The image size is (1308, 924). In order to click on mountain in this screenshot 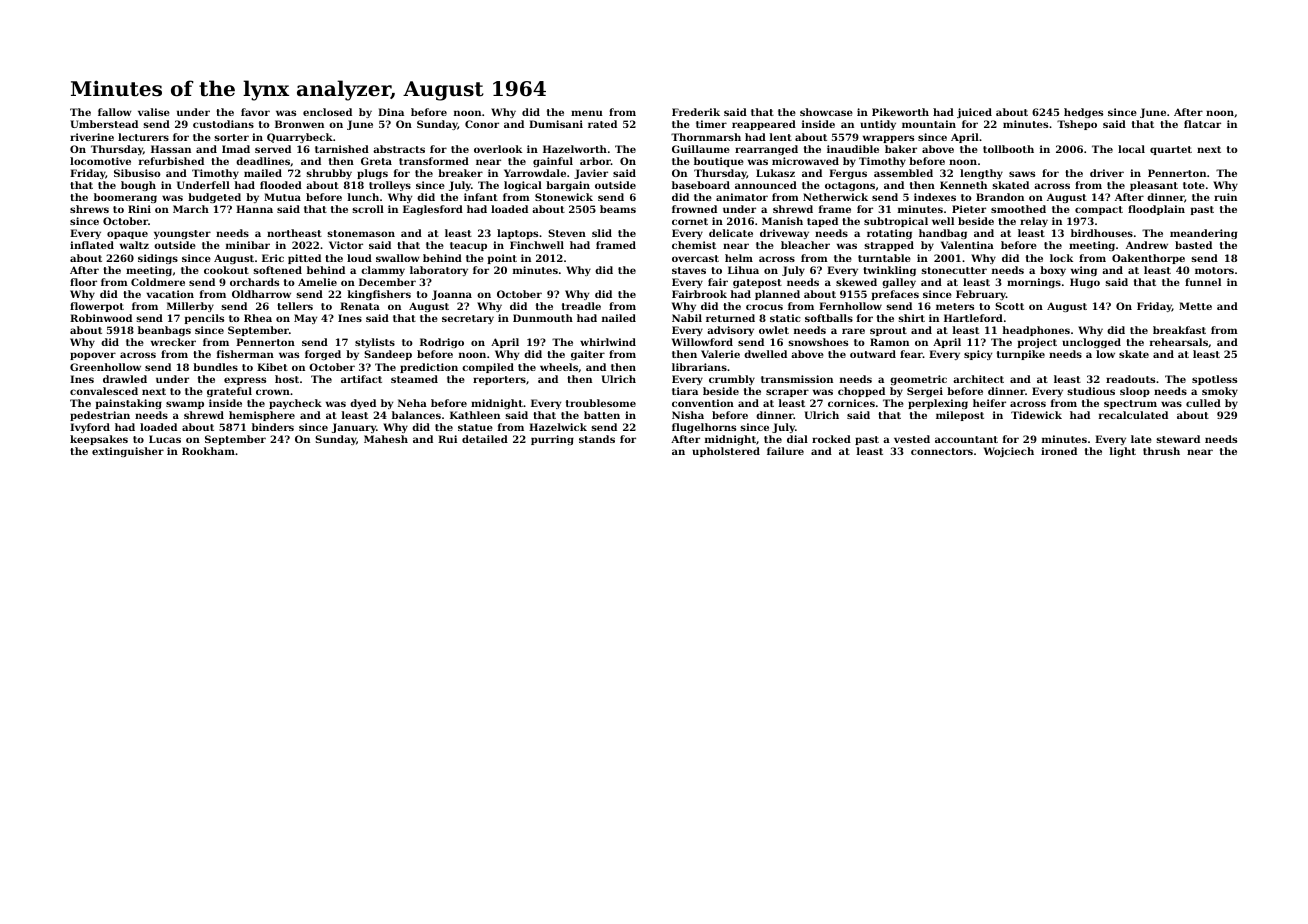, I will do `click(929, 124)`.
